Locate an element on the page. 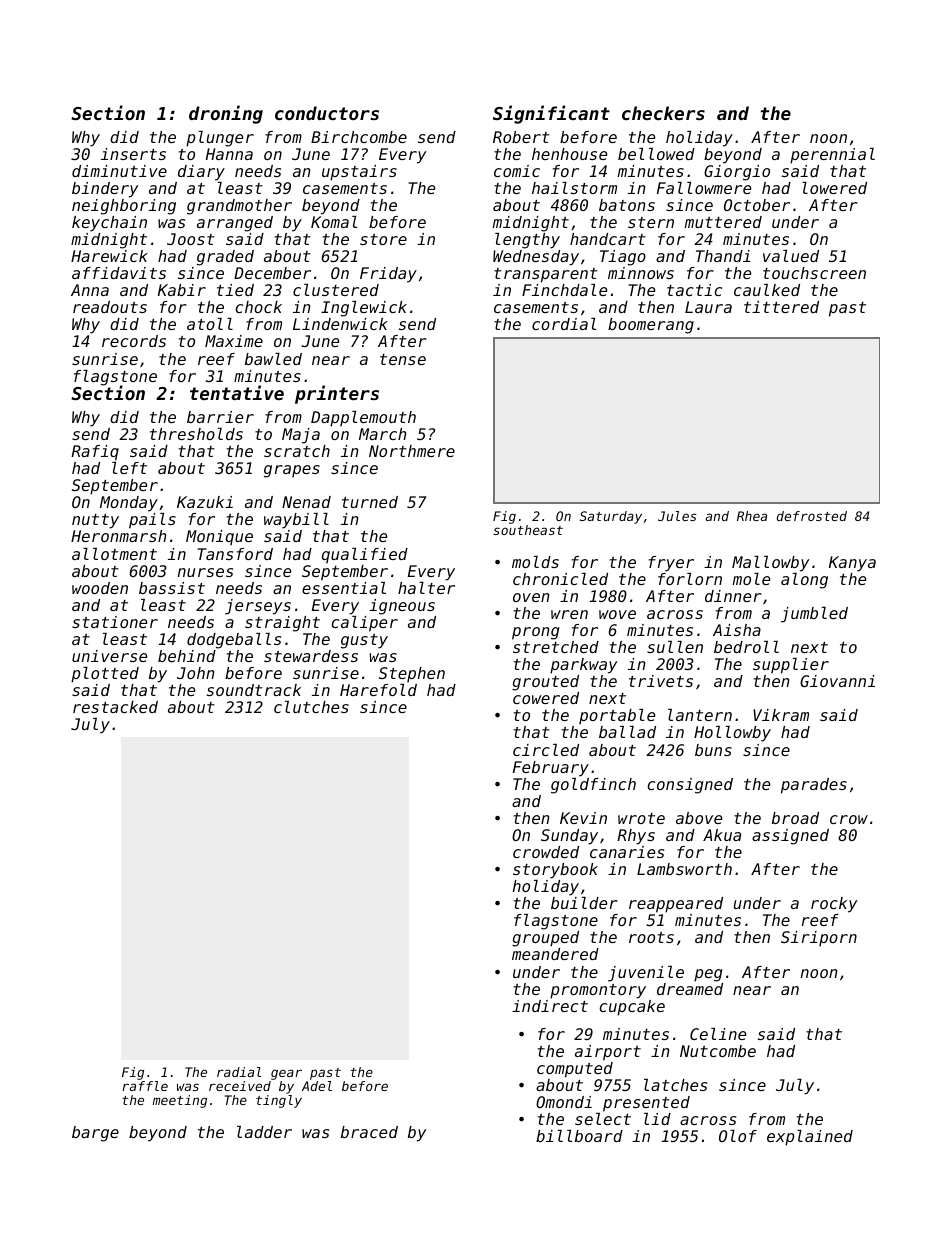 The height and width of the image is (1233, 952). Rhea is located at coordinates (752, 516).
